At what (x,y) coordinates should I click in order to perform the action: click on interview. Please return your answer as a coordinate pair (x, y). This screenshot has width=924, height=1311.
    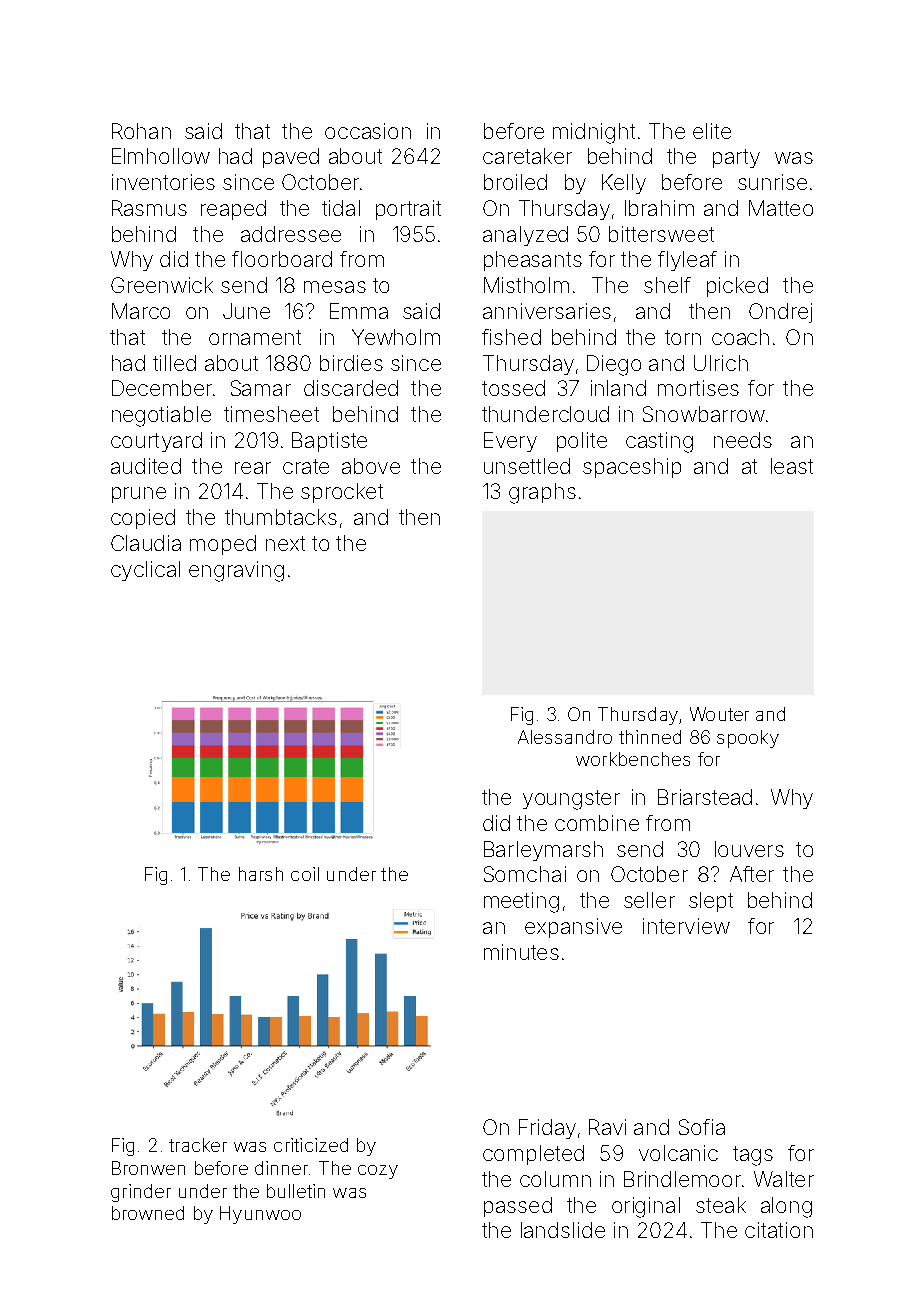
    Looking at the image, I should click on (686, 926).
